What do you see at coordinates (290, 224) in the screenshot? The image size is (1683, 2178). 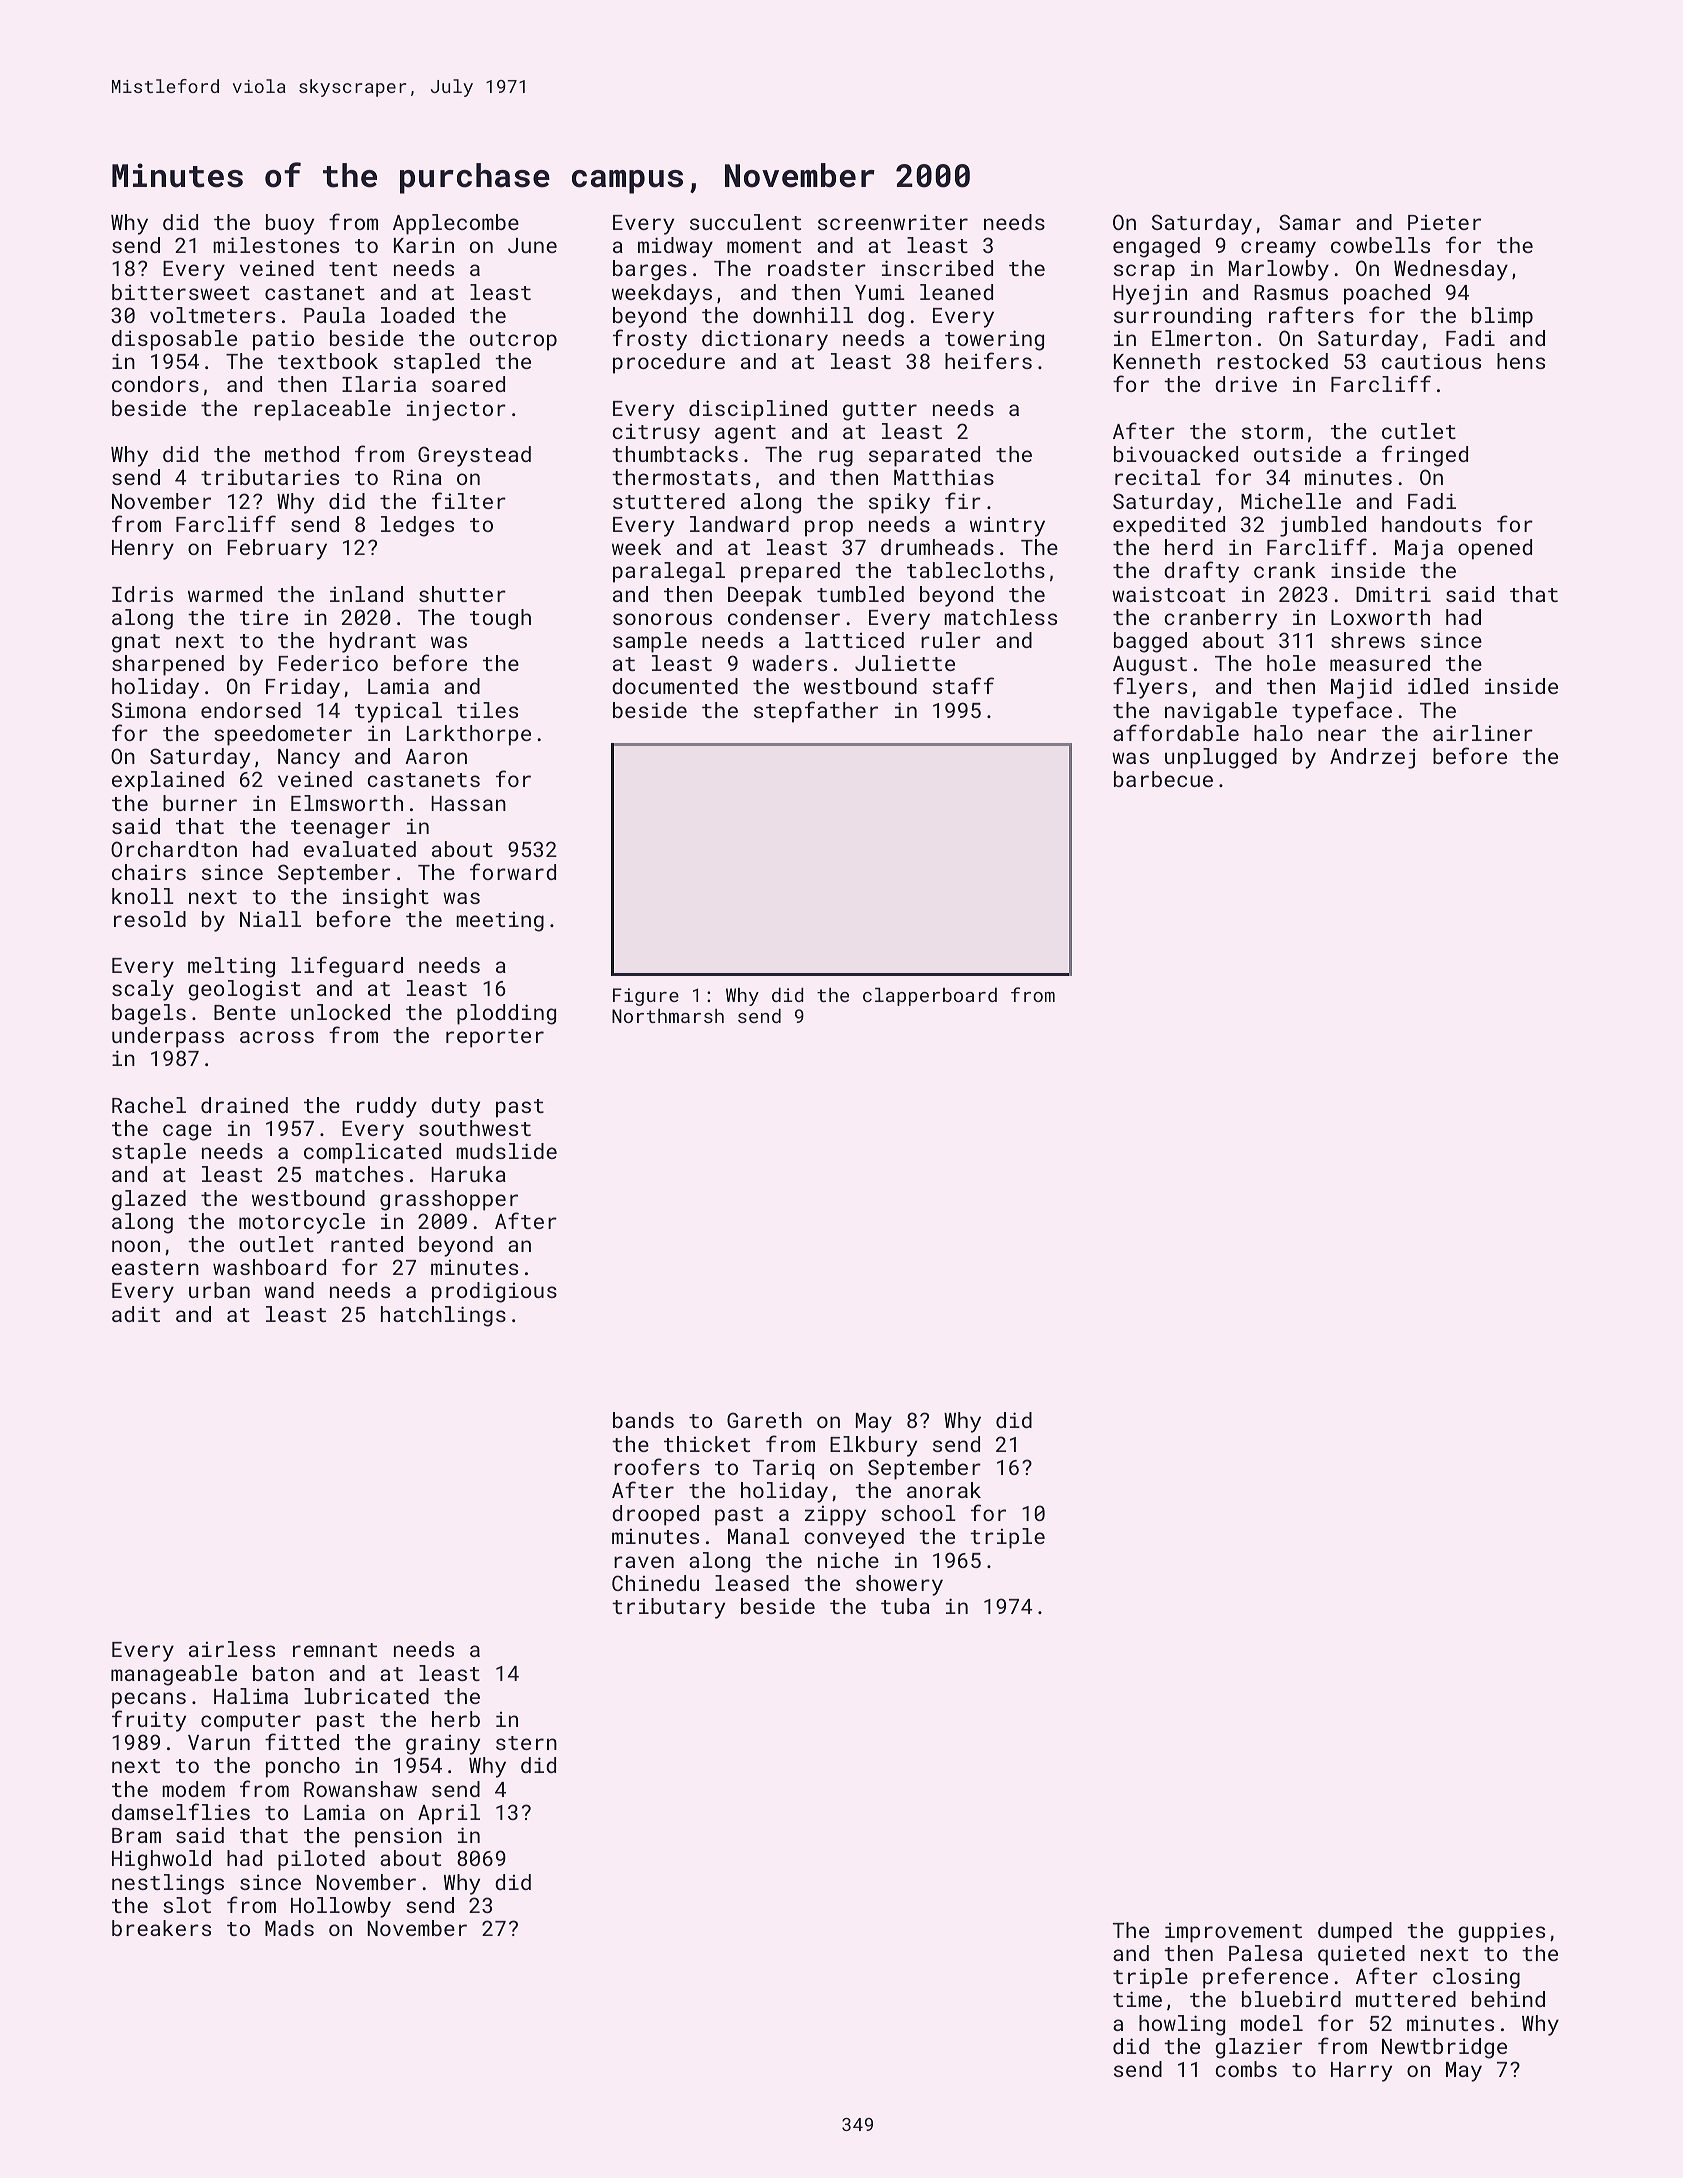 I see `buoy` at bounding box center [290, 224].
